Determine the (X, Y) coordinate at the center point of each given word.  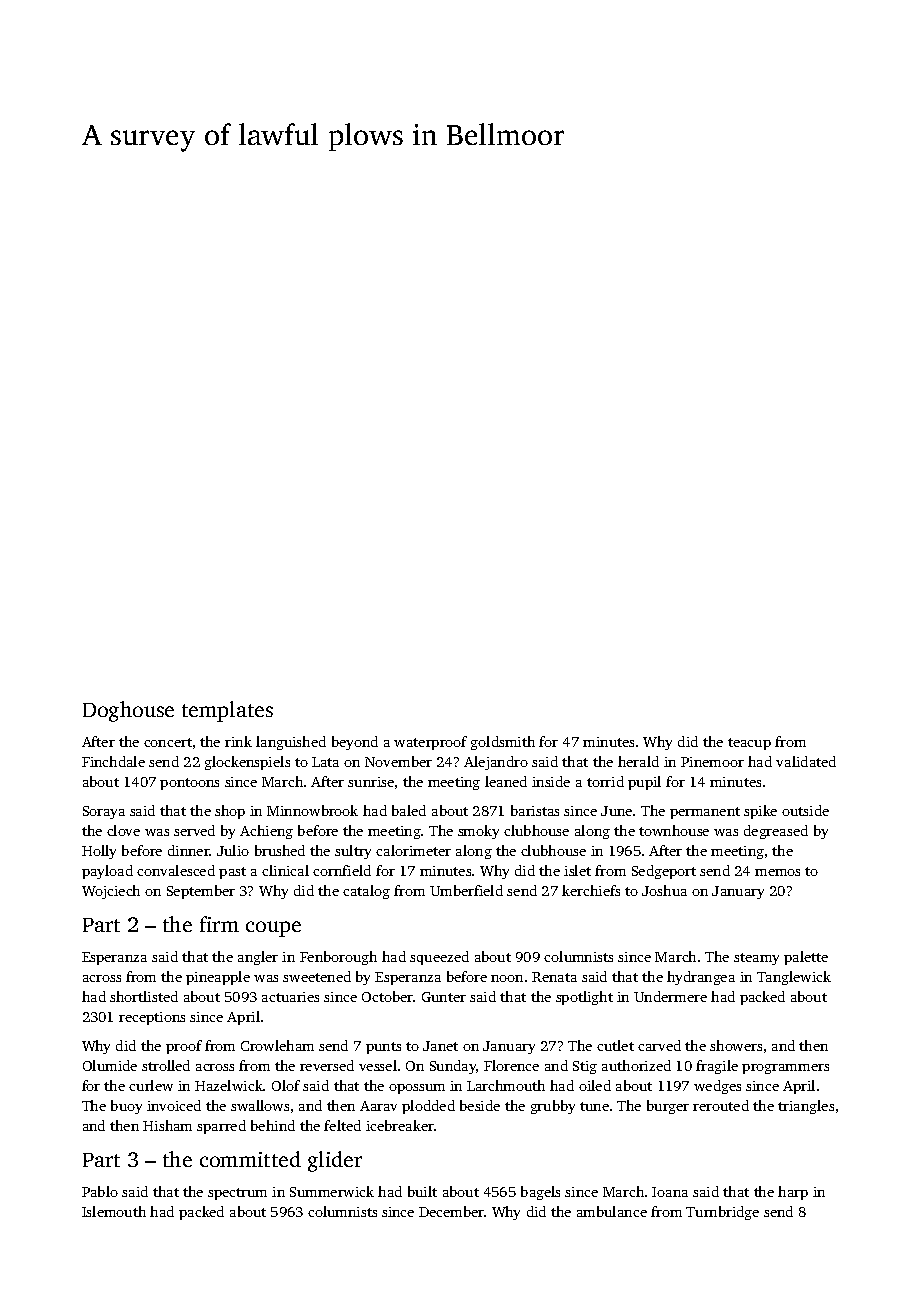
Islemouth (114, 1211)
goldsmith (503, 743)
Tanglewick (794, 978)
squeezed (439, 958)
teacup (749, 744)
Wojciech (111, 892)
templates (227, 711)
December (452, 1211)
